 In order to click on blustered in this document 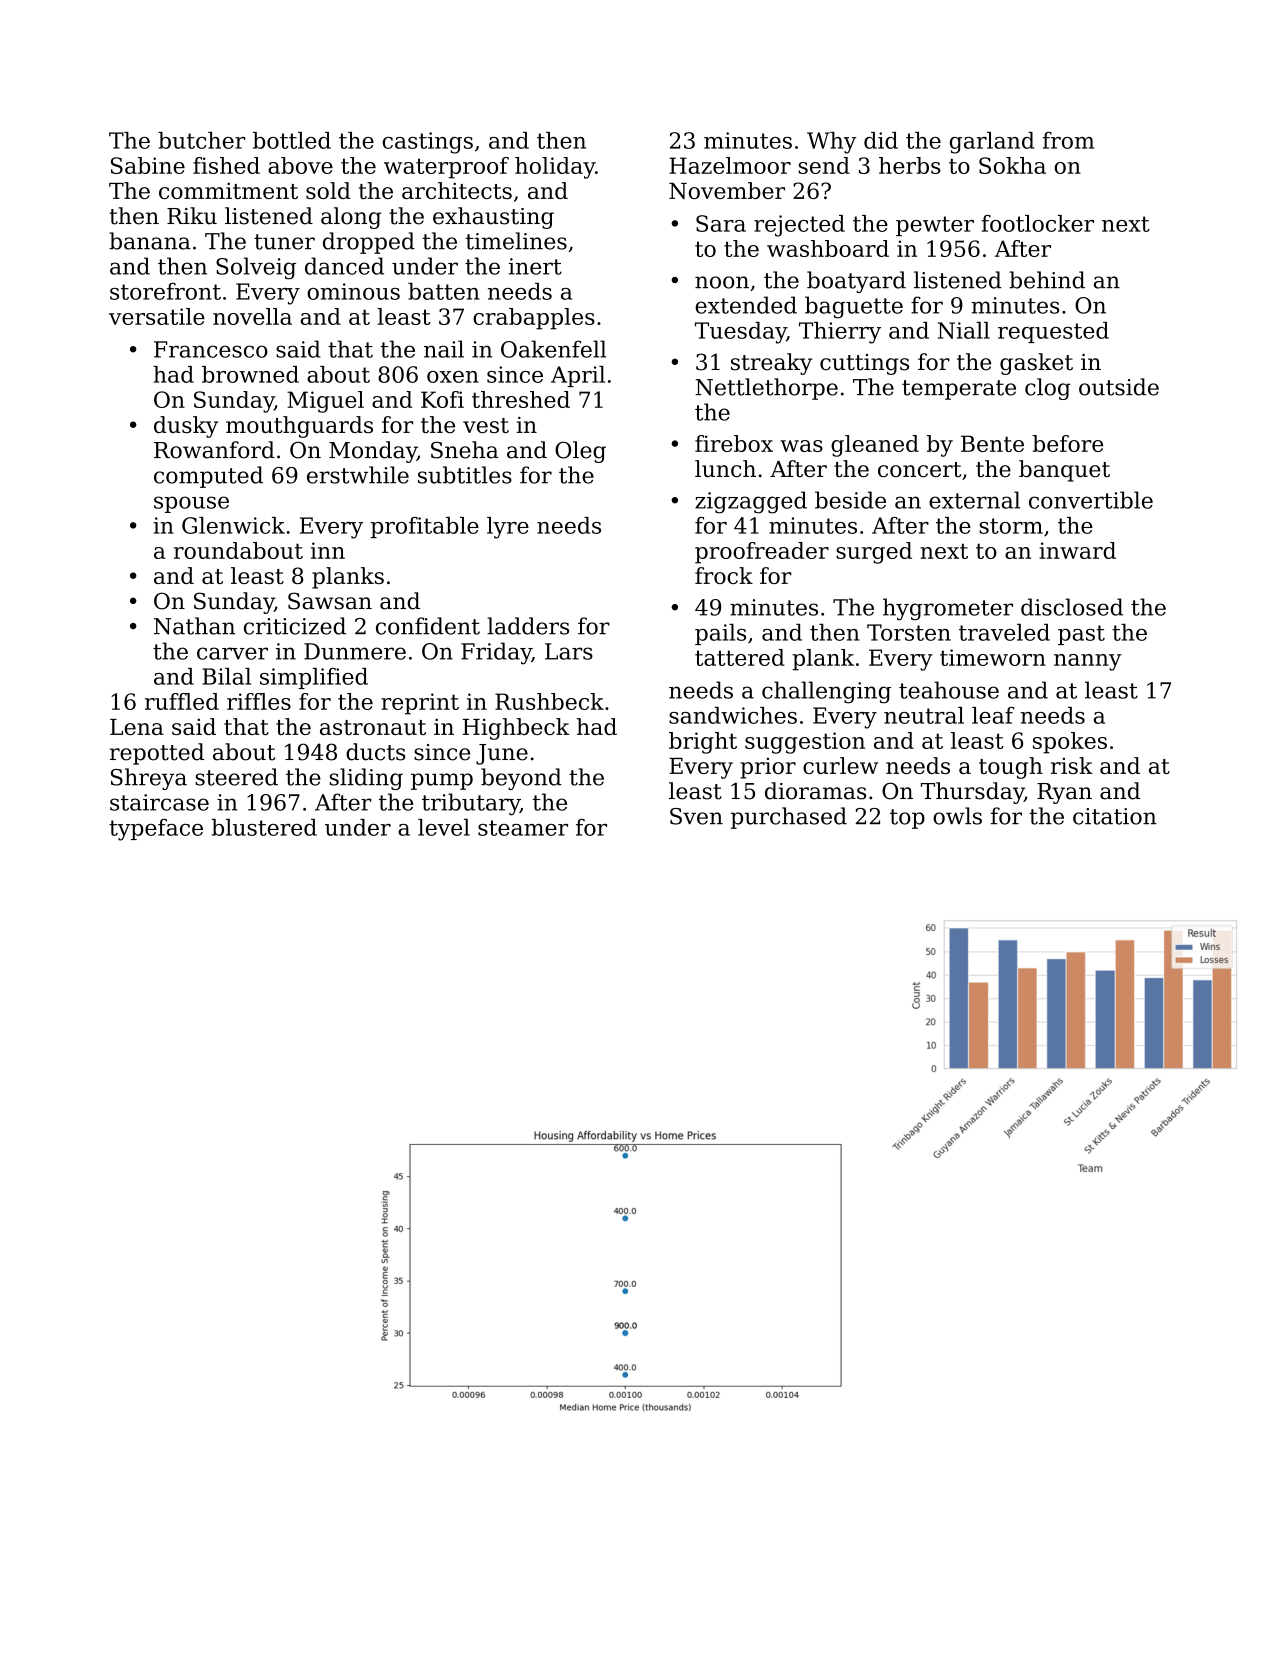, I will do `click(264, 827)`.
